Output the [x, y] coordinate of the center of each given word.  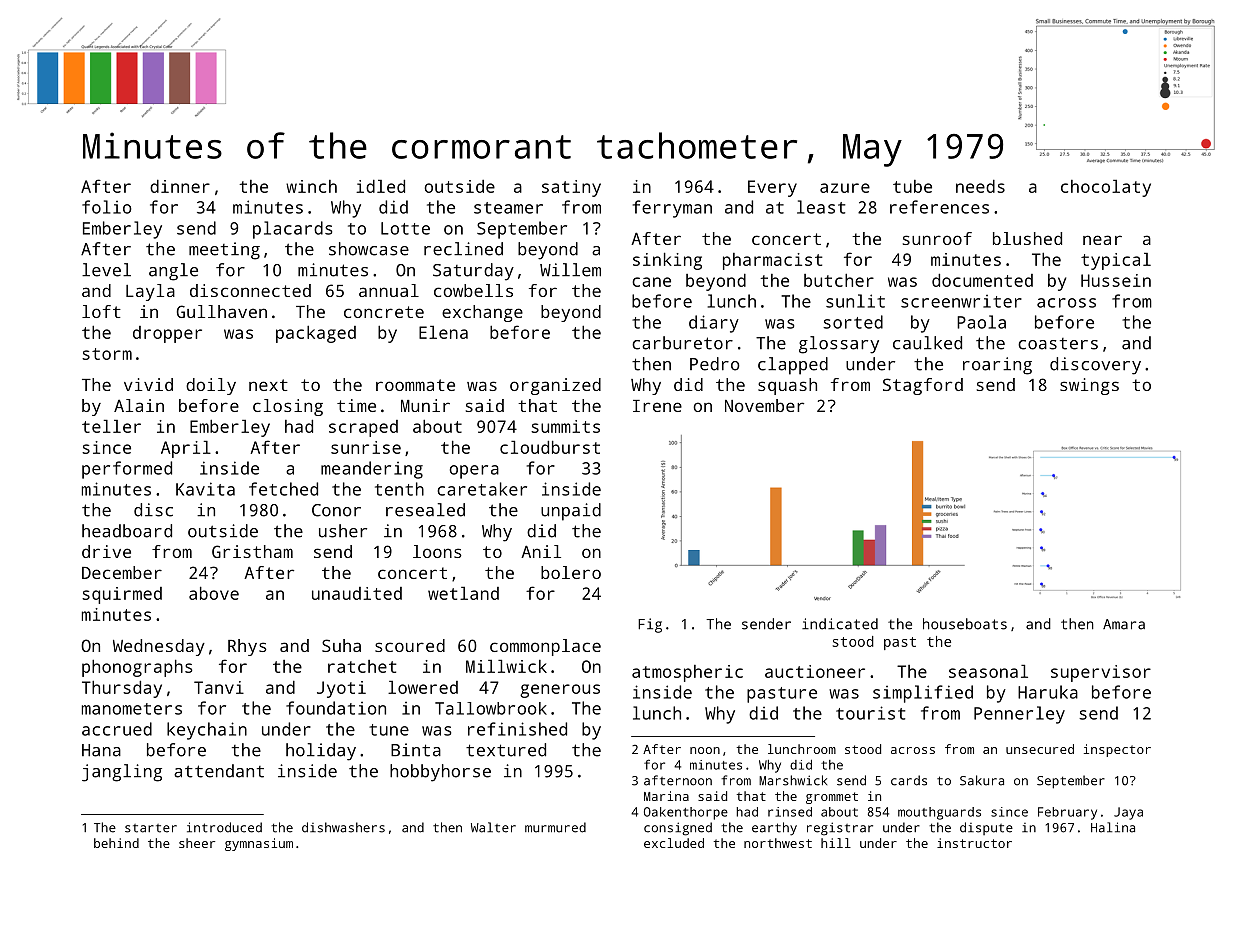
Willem [570, 270]
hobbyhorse [440, 773]
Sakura [982, 780]
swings [1089, 386]
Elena [443, 332]
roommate [415, 385]
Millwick [506, 666]
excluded [674, 843]
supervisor [1101, 673]
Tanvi [219, 687]
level [106, 270]
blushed [1027, 238]
